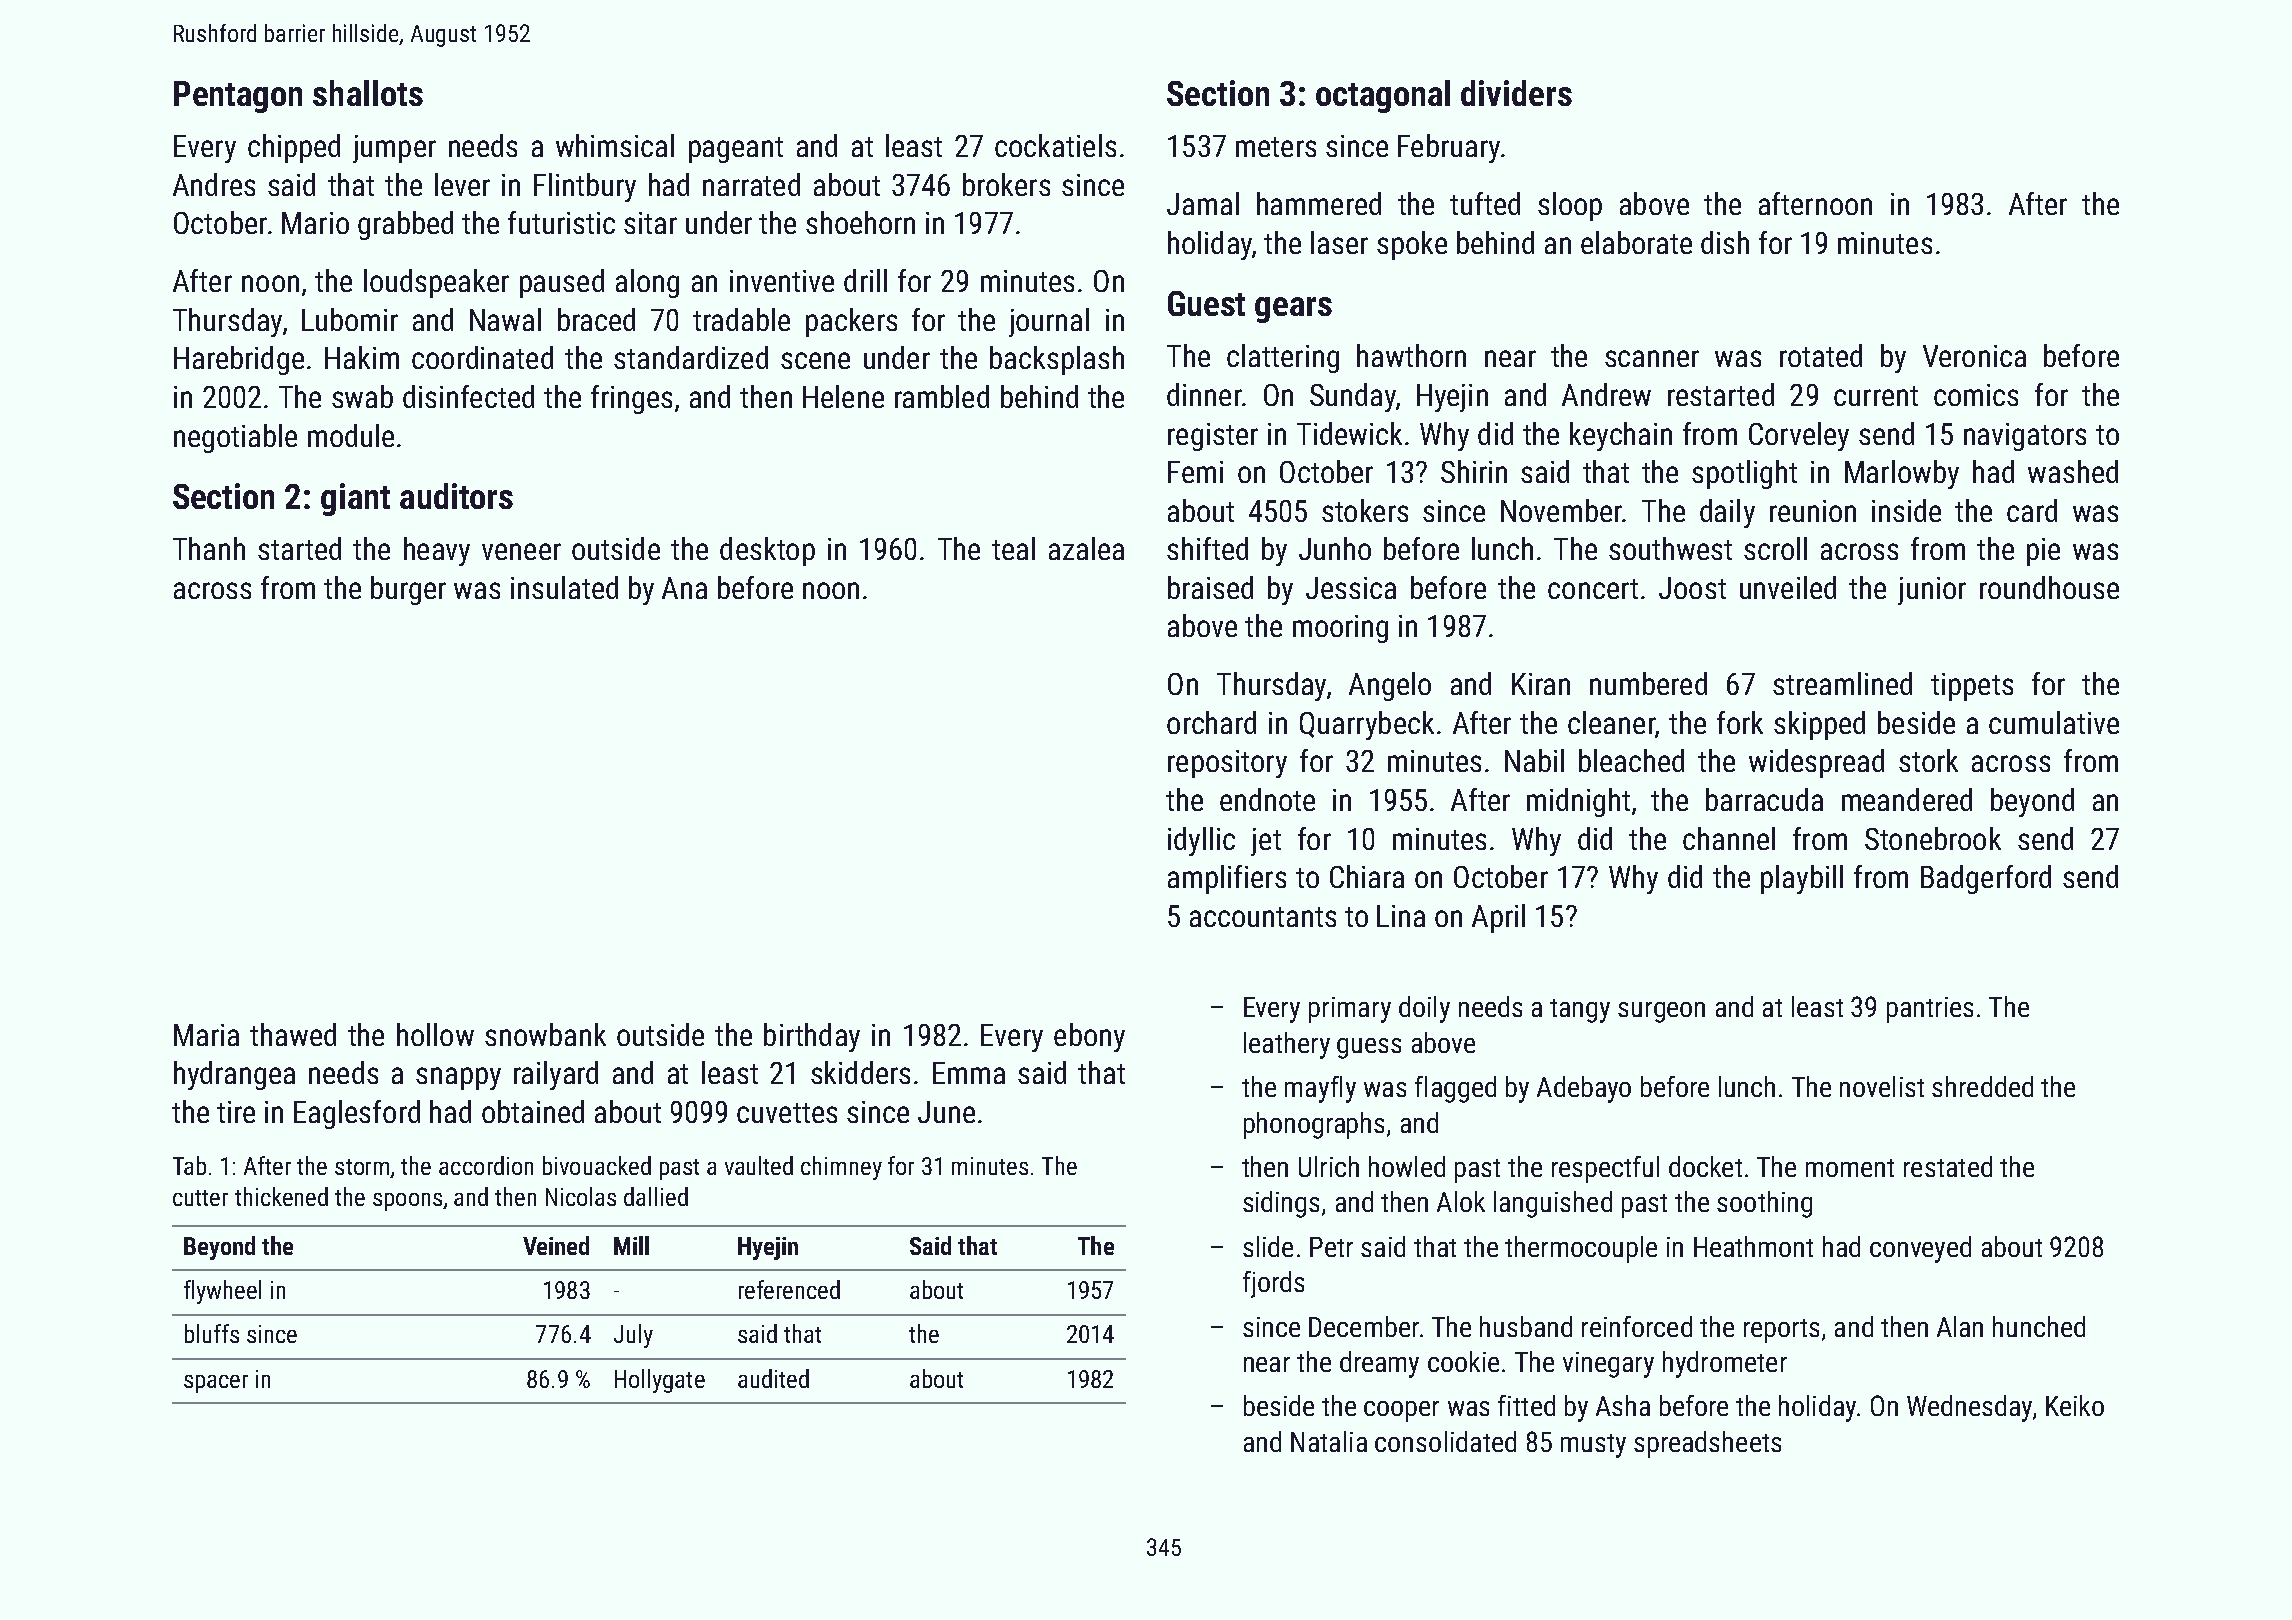 Image resolution: width=2292 pixels, height=1620 pixels. What do you see at coordinates (812, 1037) in the screenshot?
I see `birthday` at bounding box center [812, 1037].
